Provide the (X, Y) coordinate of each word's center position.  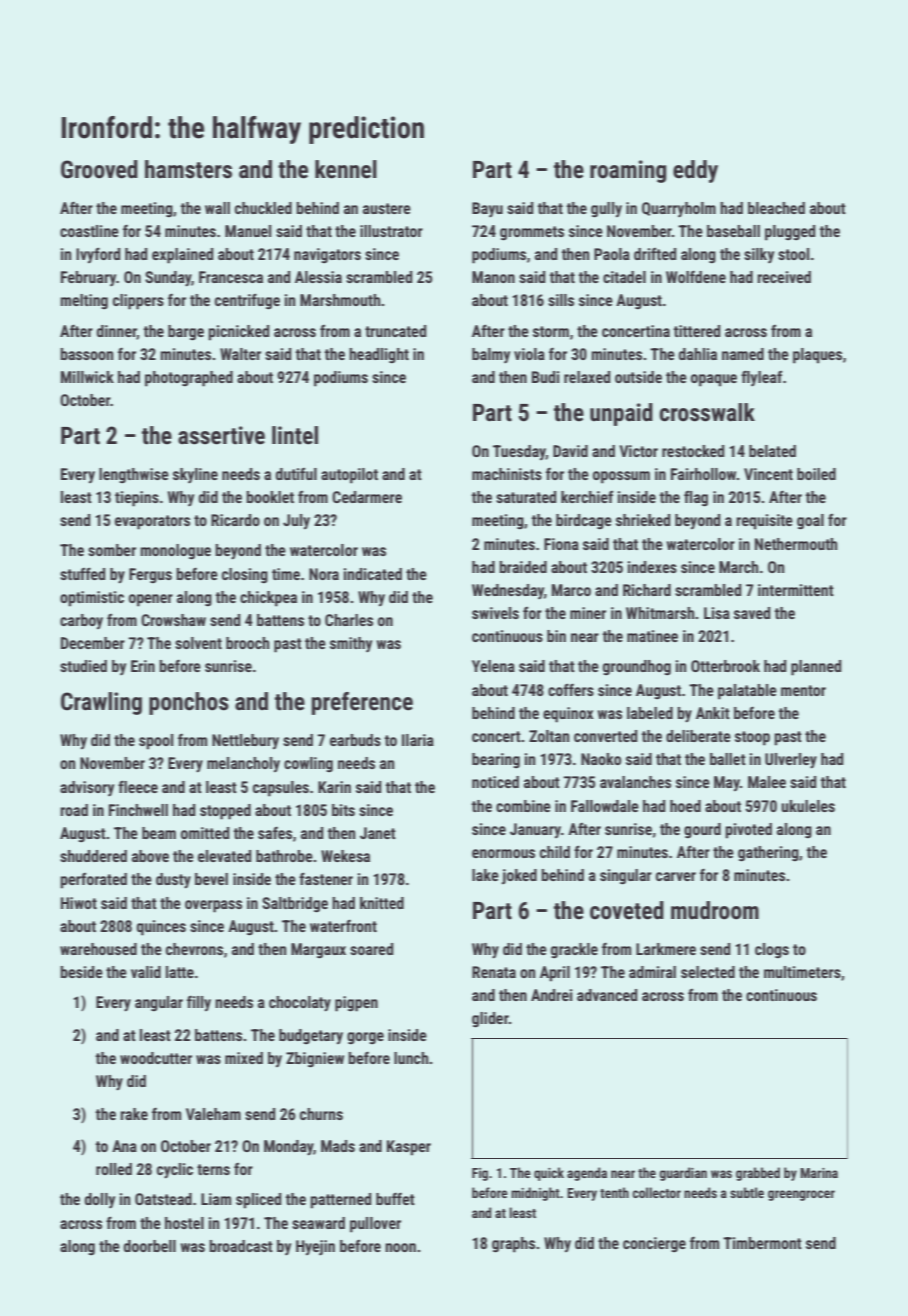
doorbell (150, 1246)
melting (84, 302)
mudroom (715, 910)
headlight (379, 356)
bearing (496, 761)
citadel (624, 277)
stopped (225, 812)
